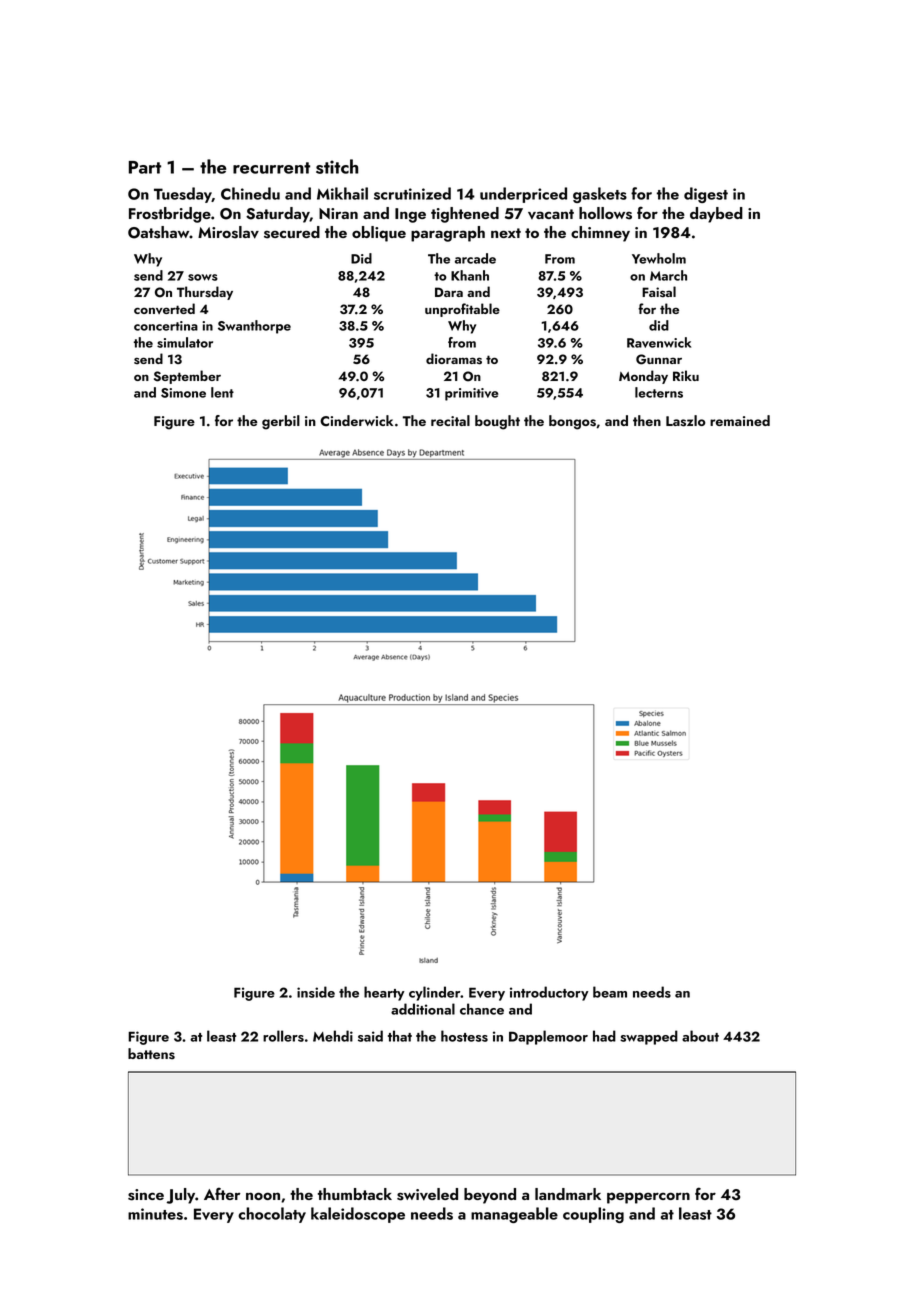 The width and height of the screenshot is (924, 1311). What do you see at coordinates (740, 420) in the screenshot?
I see `remained` at bounding box center [740, 420].
